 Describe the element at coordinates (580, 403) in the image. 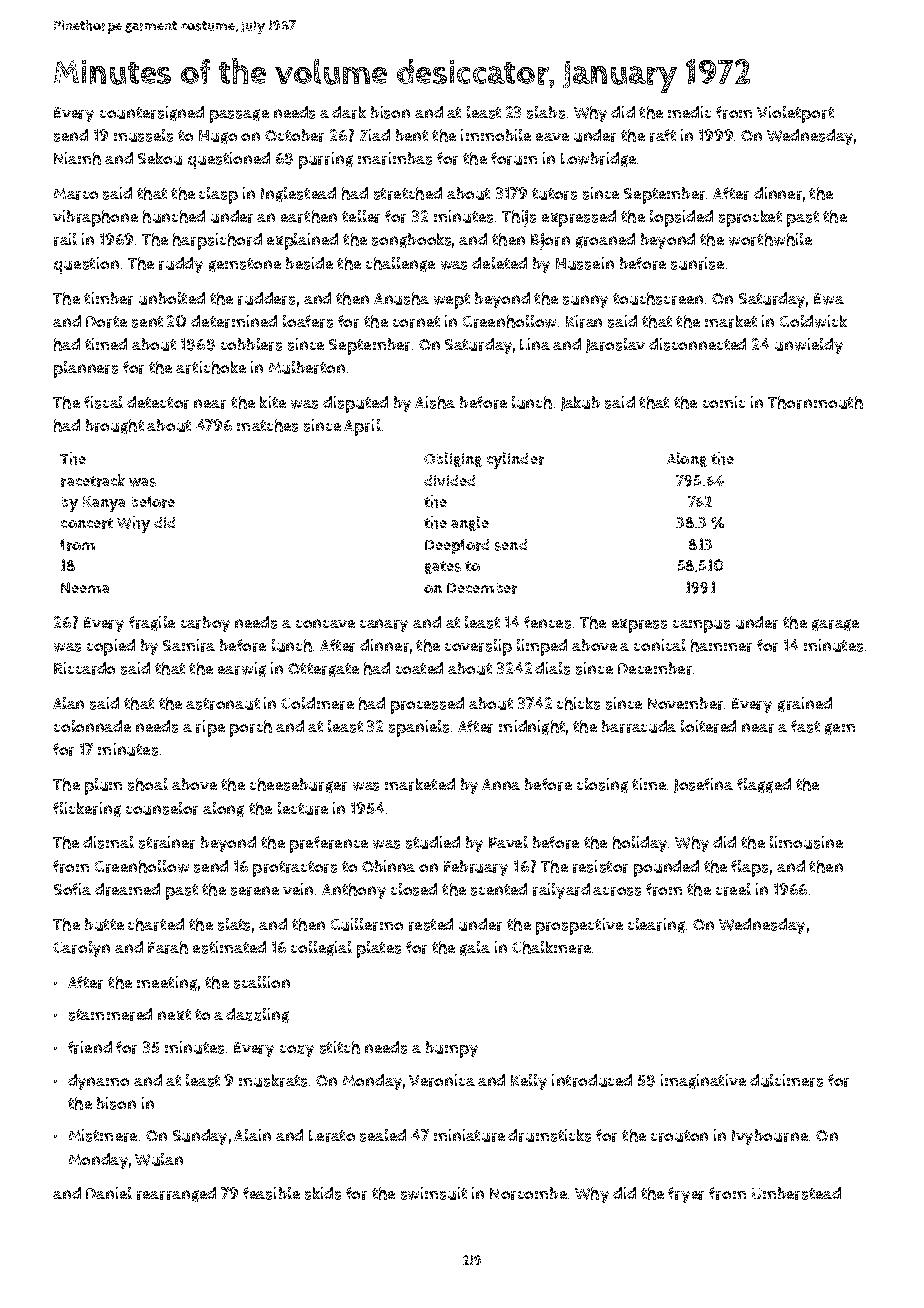

I see `Jakub` at that location.
